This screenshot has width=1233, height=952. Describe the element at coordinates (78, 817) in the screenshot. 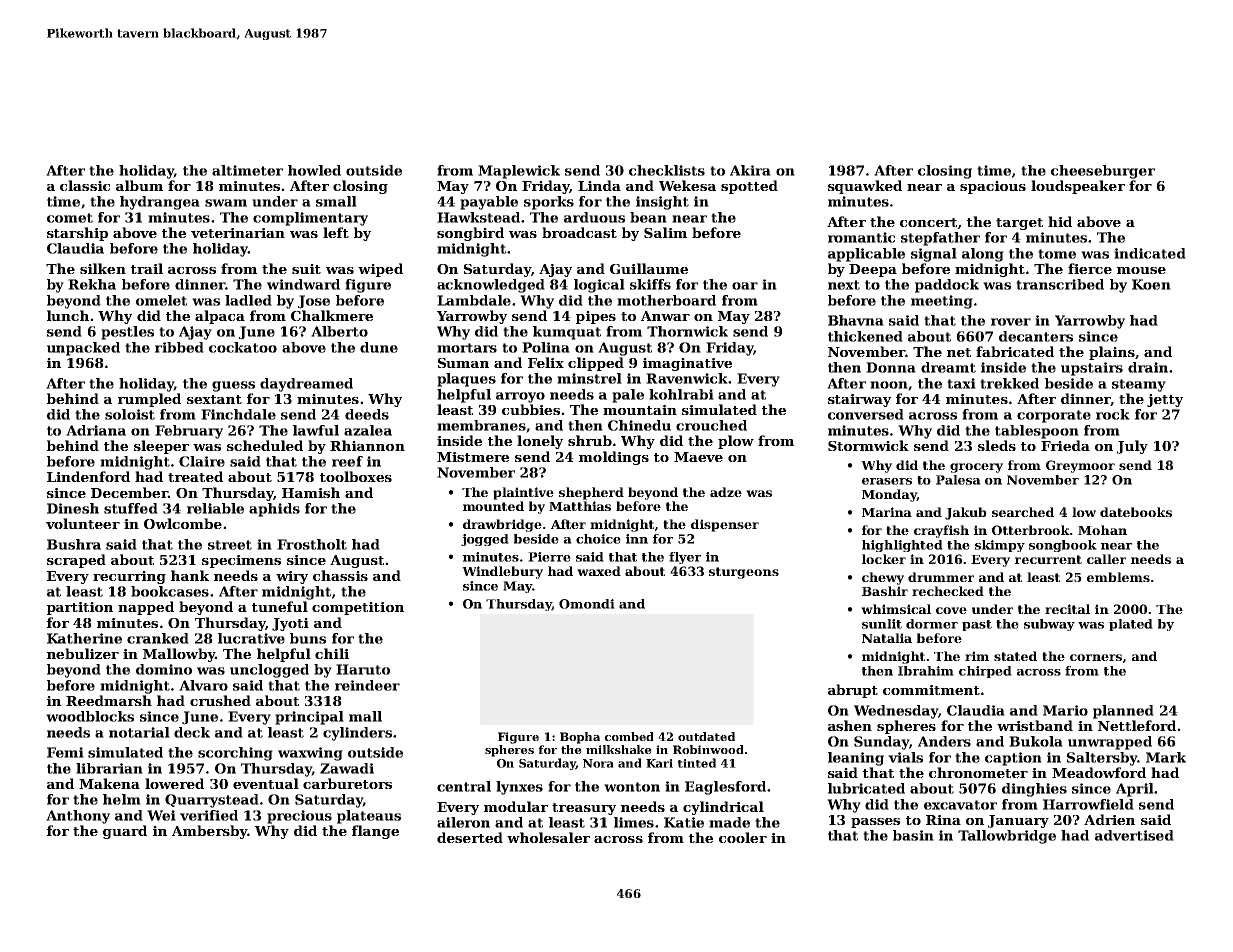

I see `Anthony` at that location.
